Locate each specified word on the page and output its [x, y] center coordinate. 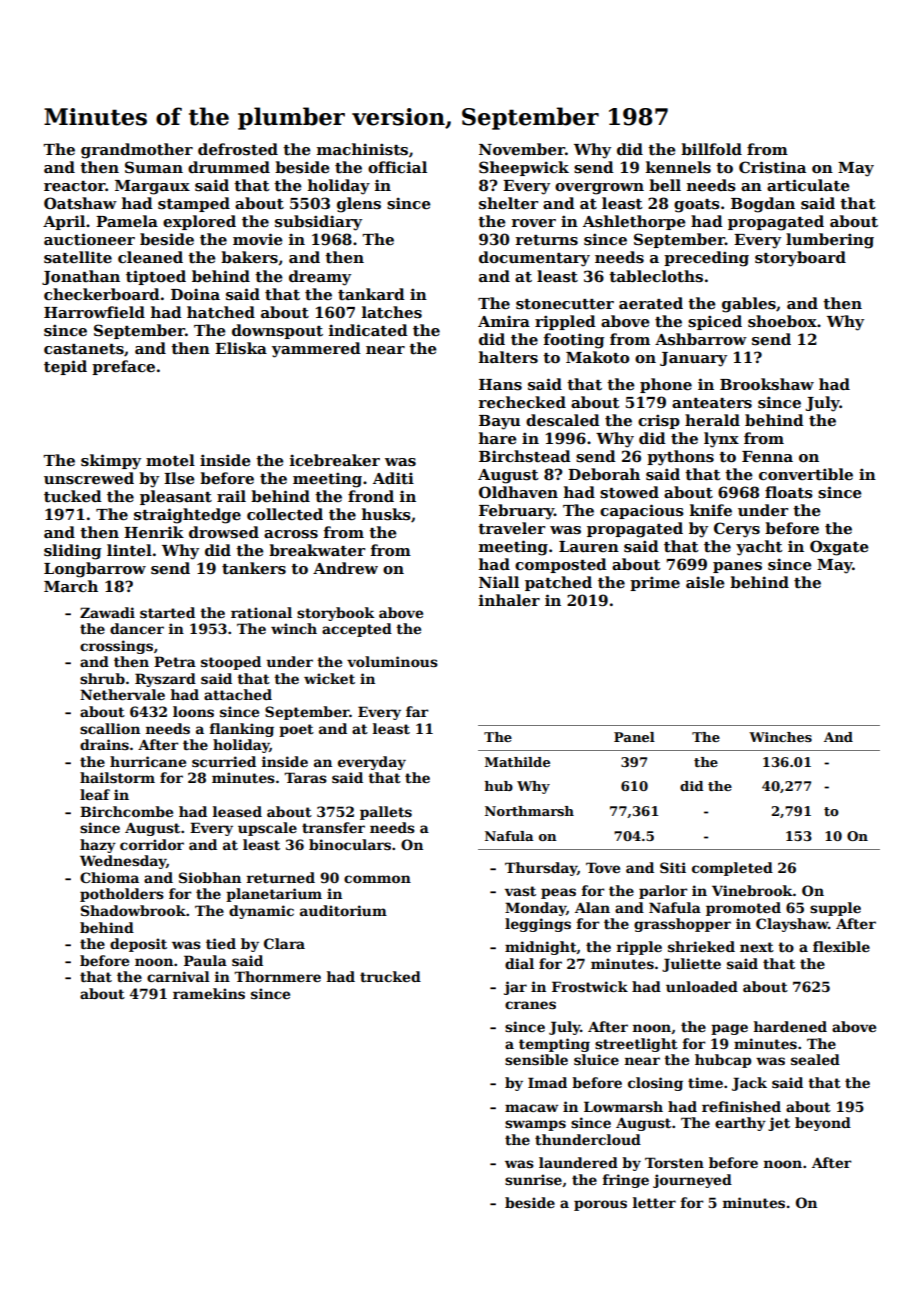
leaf [95, 794]
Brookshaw [767, 384]
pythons [680, 458]
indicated [368, 330]
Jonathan [81, 277]
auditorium [343, 910]
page [729, 1029]
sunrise [533, 1179]
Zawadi [107, 612]
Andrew [345, 568]
